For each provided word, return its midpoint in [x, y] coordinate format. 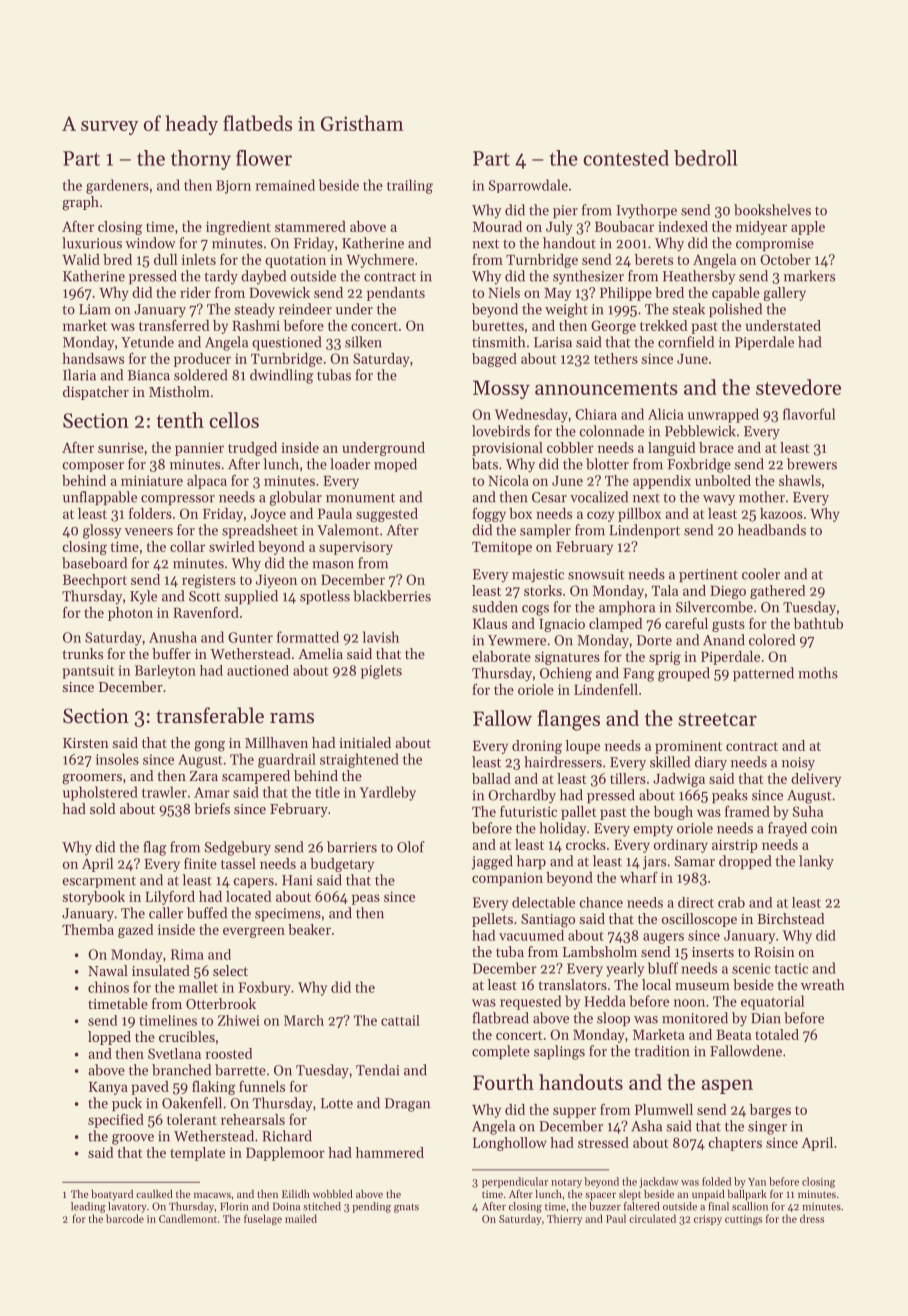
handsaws [93, 358]
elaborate [501, 656]
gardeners [117, 186]
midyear [761, 228]
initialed [365, 742]
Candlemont [188, 1218]
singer [767, 1128]
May [557, 294]
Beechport [95, 581]
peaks [730, 796]
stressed [603, 1142]
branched [181, 1070]
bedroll [705, 158]
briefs [212, 808]
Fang [638, 675]
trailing [410, 186]
